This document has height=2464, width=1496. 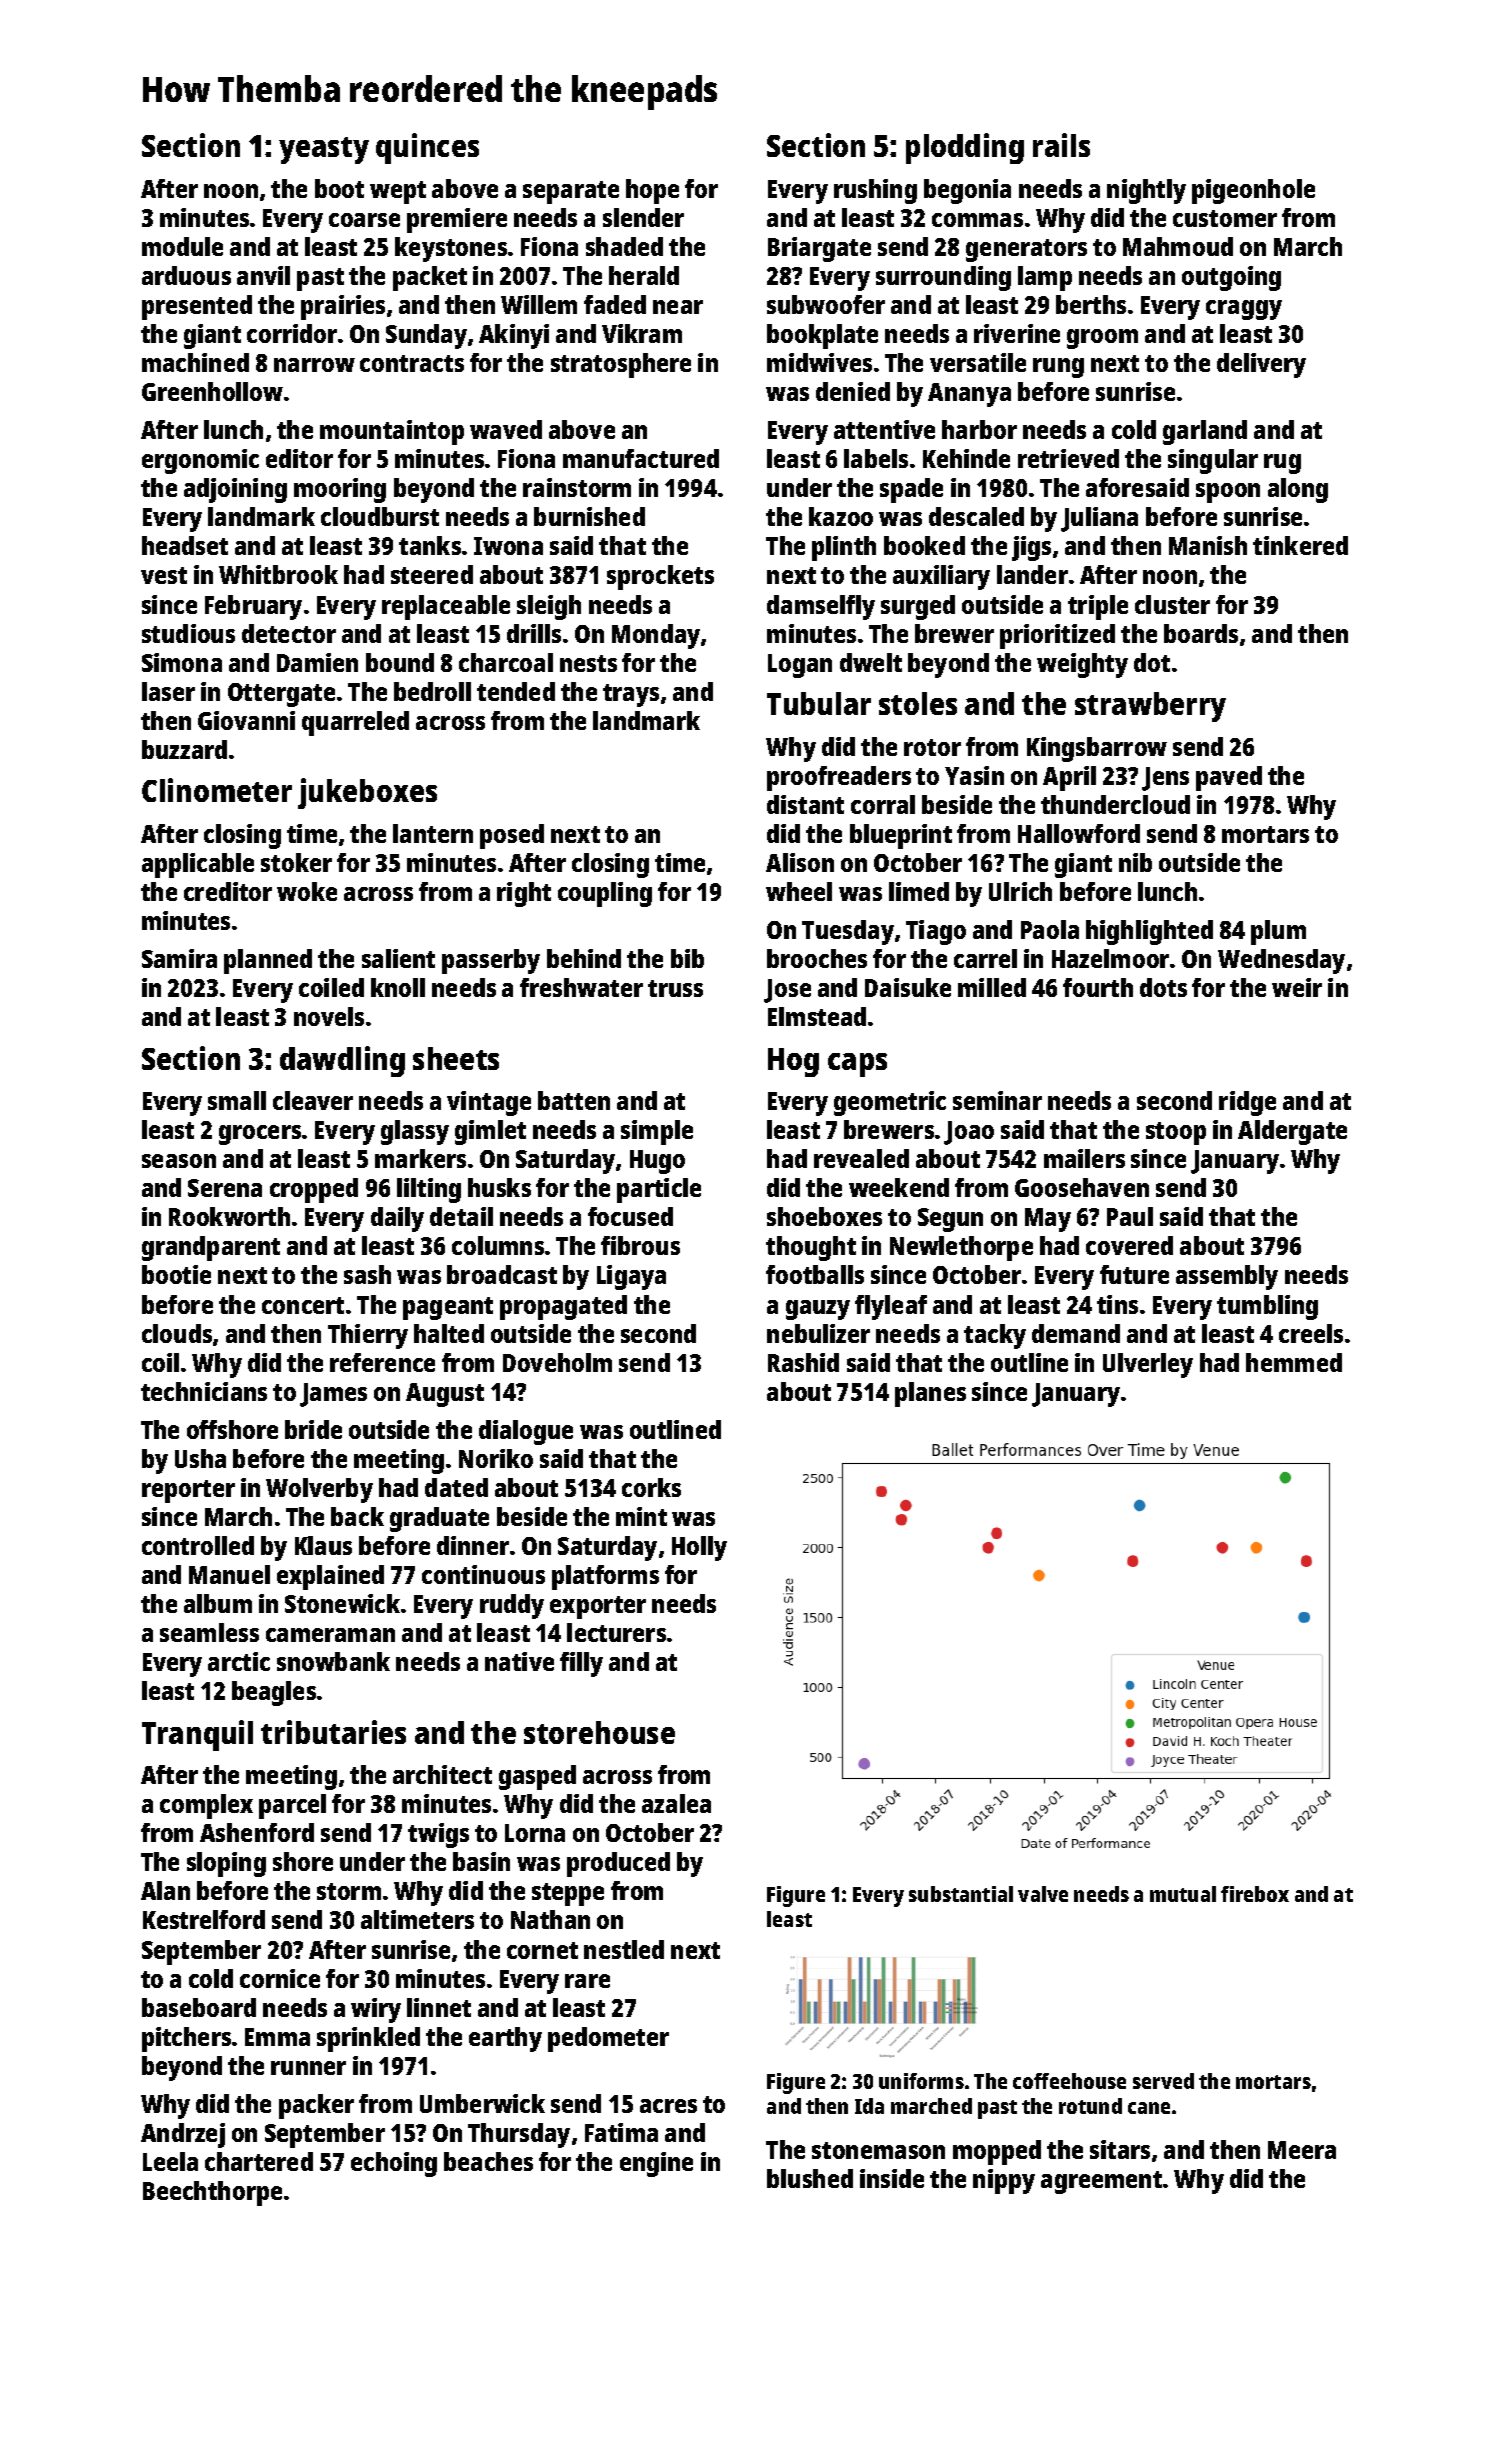 I want to click on customer, so click(x=1225, y=218).
